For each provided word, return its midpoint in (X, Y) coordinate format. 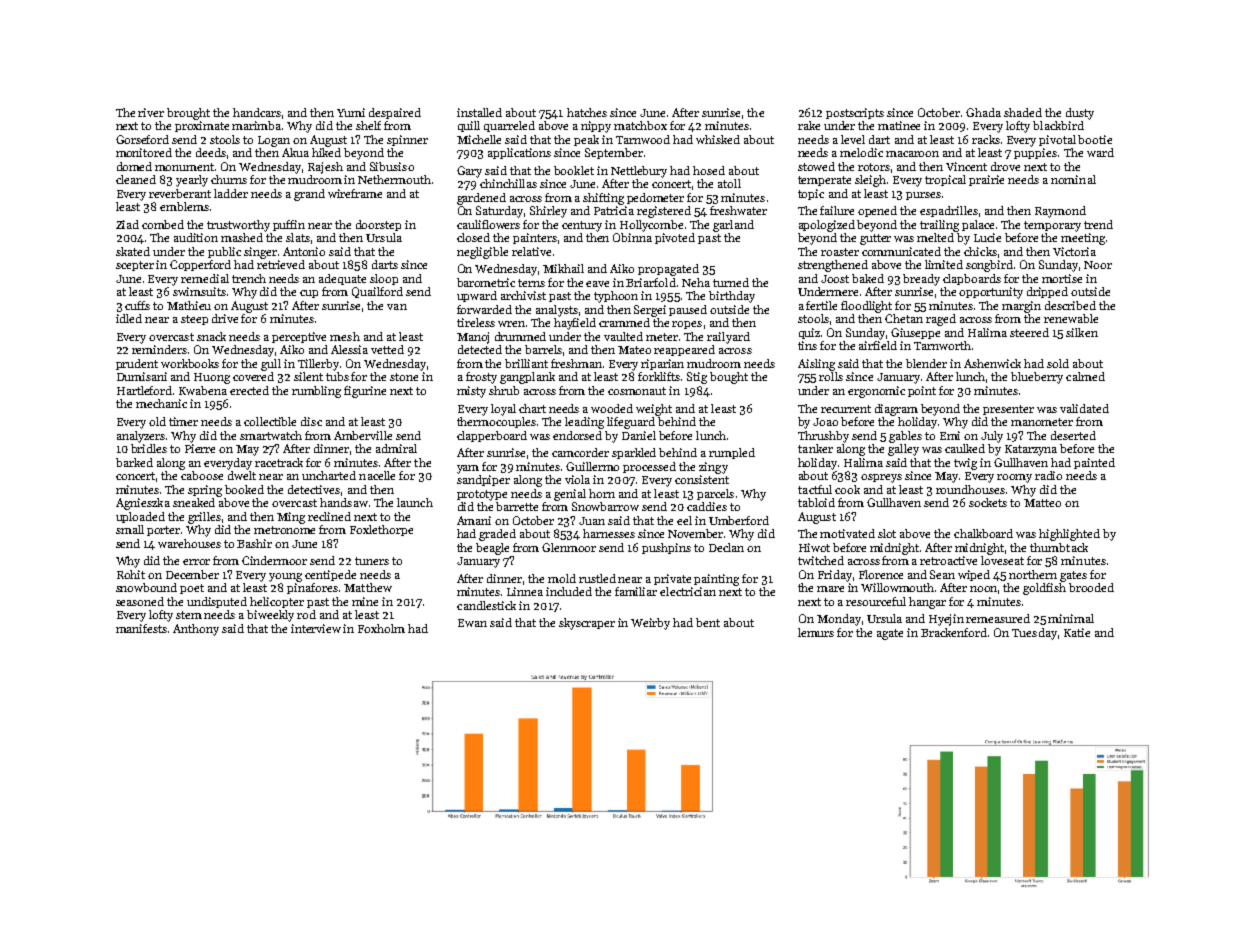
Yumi (351, 112)
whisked (718, 139)
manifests (141, 628)
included (569, 591)
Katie (1077, 632)
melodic (861, 152)
